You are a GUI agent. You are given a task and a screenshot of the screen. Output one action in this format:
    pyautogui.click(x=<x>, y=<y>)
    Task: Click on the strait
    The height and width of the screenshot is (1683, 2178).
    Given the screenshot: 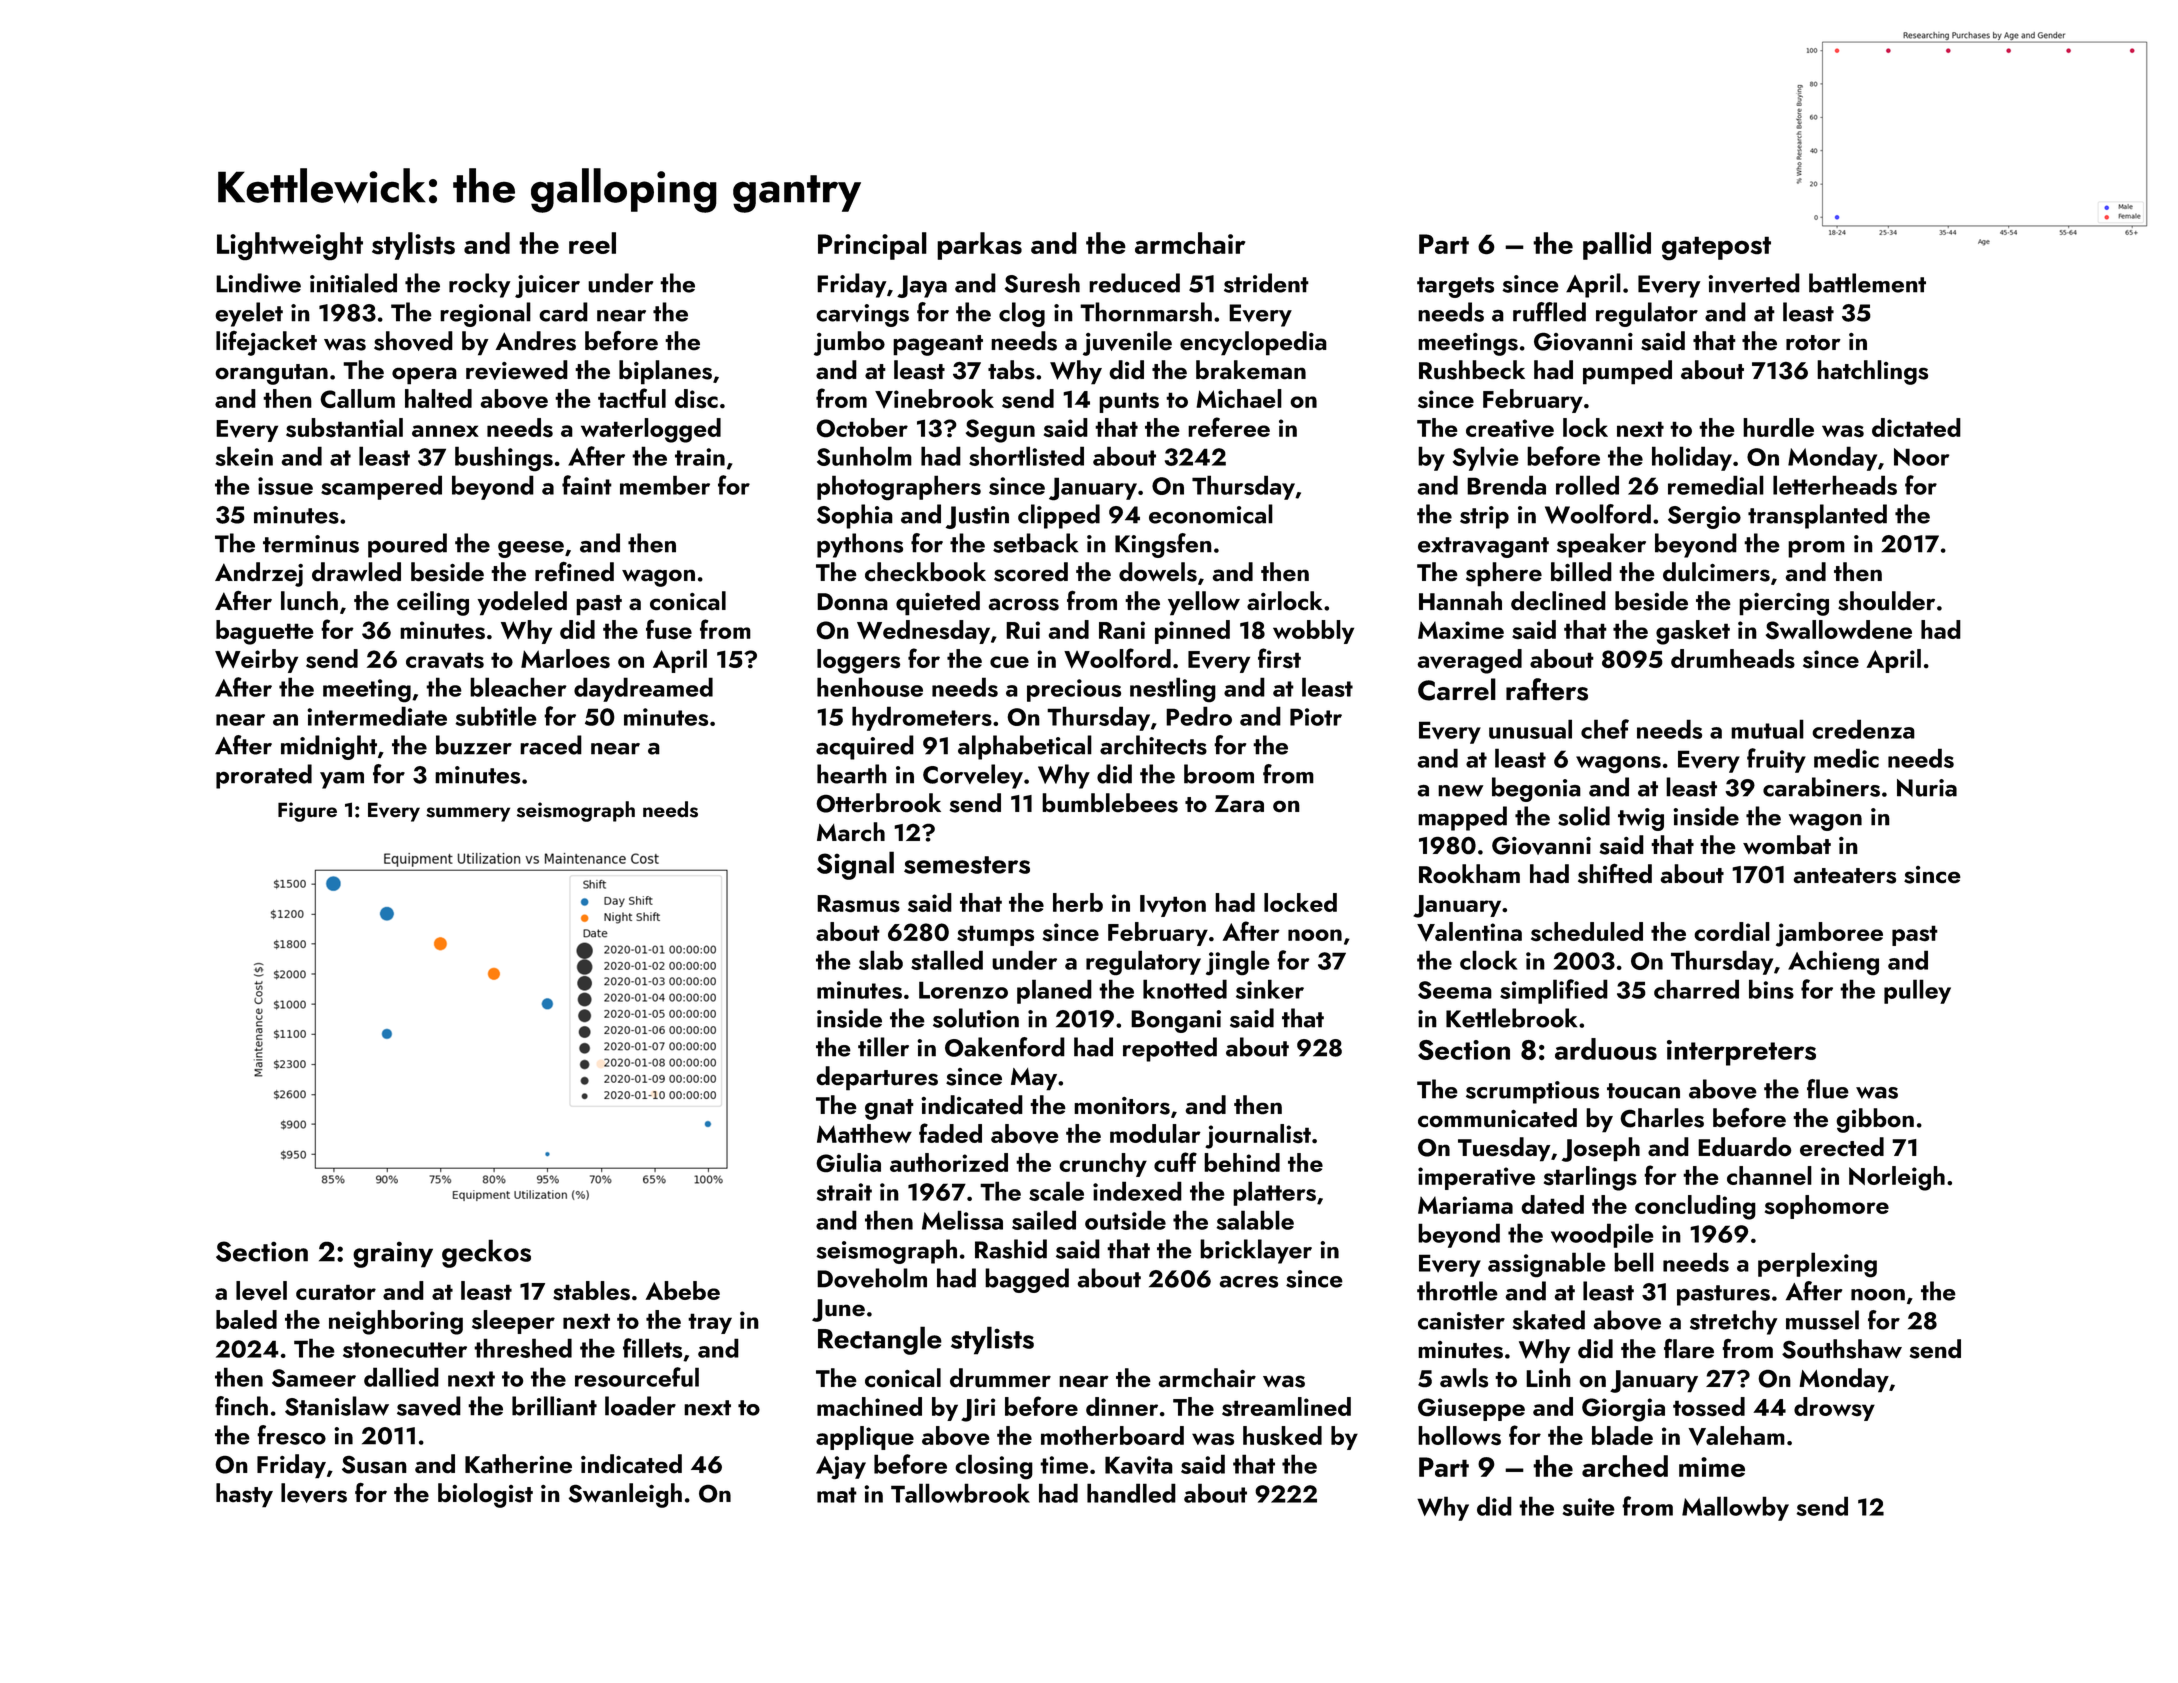 What is the action you would take?
    pyautogui.click(x=844, y=1192)
